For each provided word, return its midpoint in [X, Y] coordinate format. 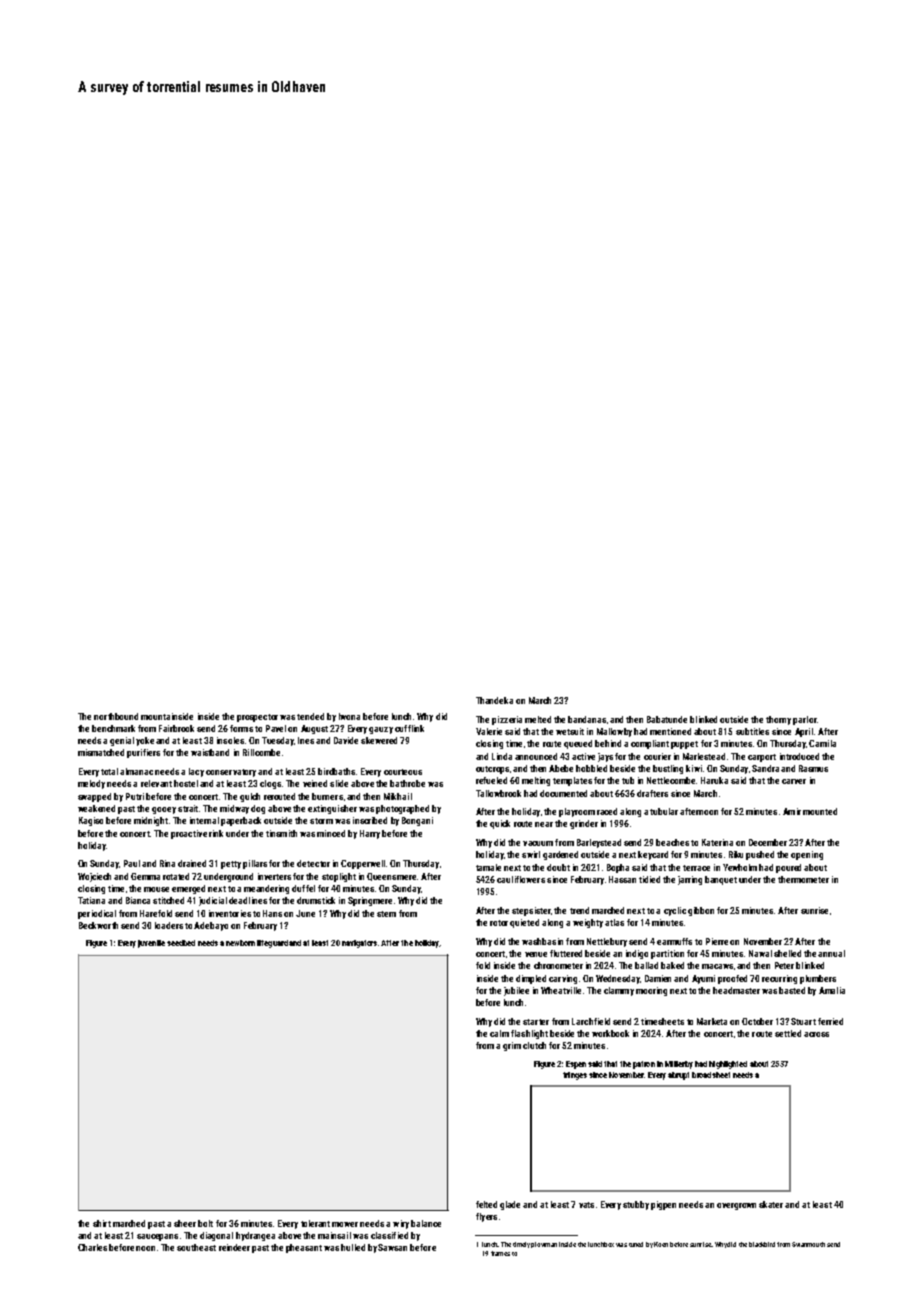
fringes [575, 1076]
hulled [353, 1247]
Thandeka [494, 700]
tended [310, 716]
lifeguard [272, 944]
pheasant [304, 1248]
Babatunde [667, 719]
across [816, 1034]
